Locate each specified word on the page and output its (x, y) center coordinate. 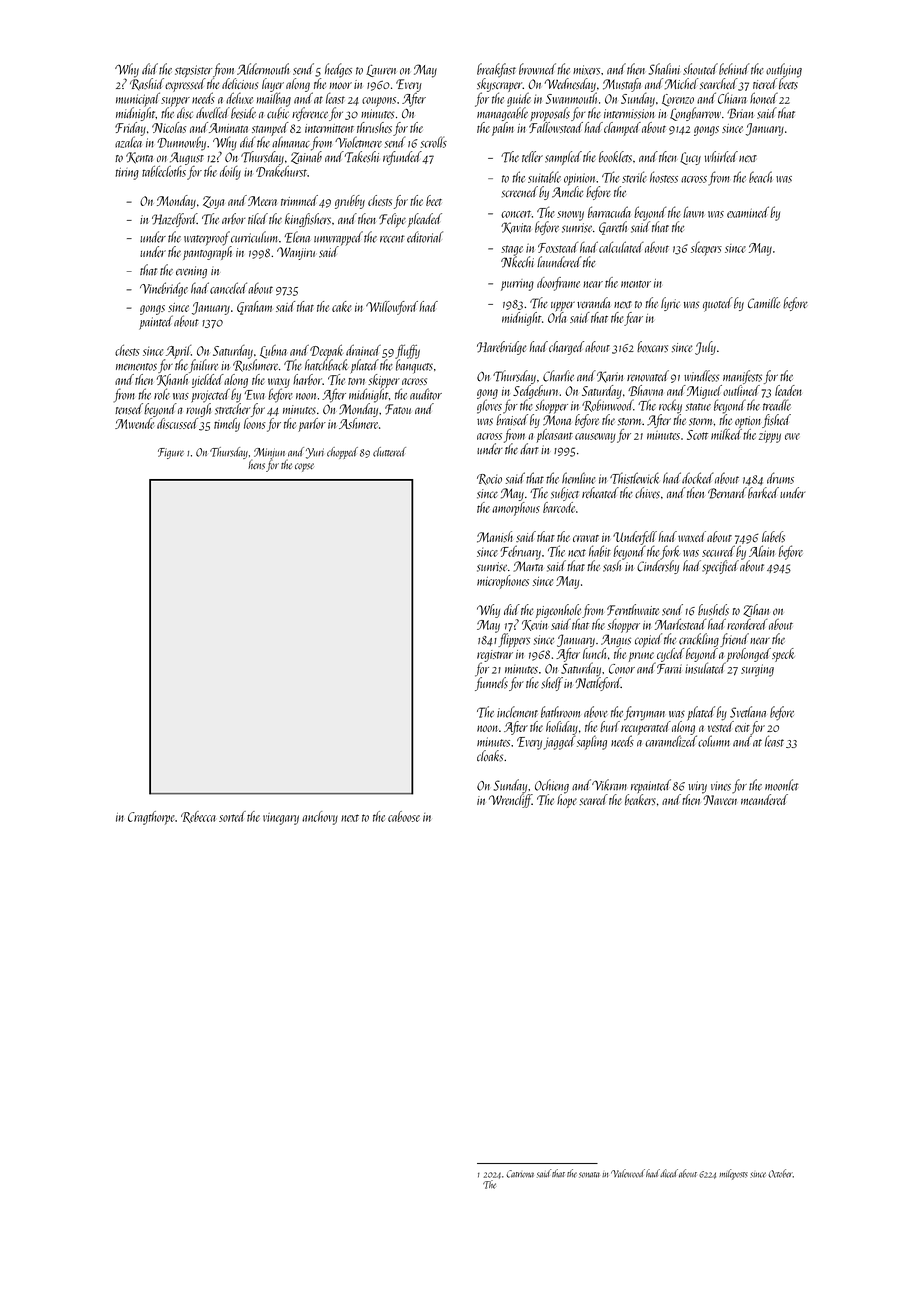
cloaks (490, 756)
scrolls (433, 142)
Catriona (520, 1174)
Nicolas (169, 127)
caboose (404, 816)
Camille (764, 303)
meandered (764, 799)
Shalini (664, 69)
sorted (232, 816)
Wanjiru (296, 253)
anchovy (320, 818)
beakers (640, 800)
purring (517, 285)
